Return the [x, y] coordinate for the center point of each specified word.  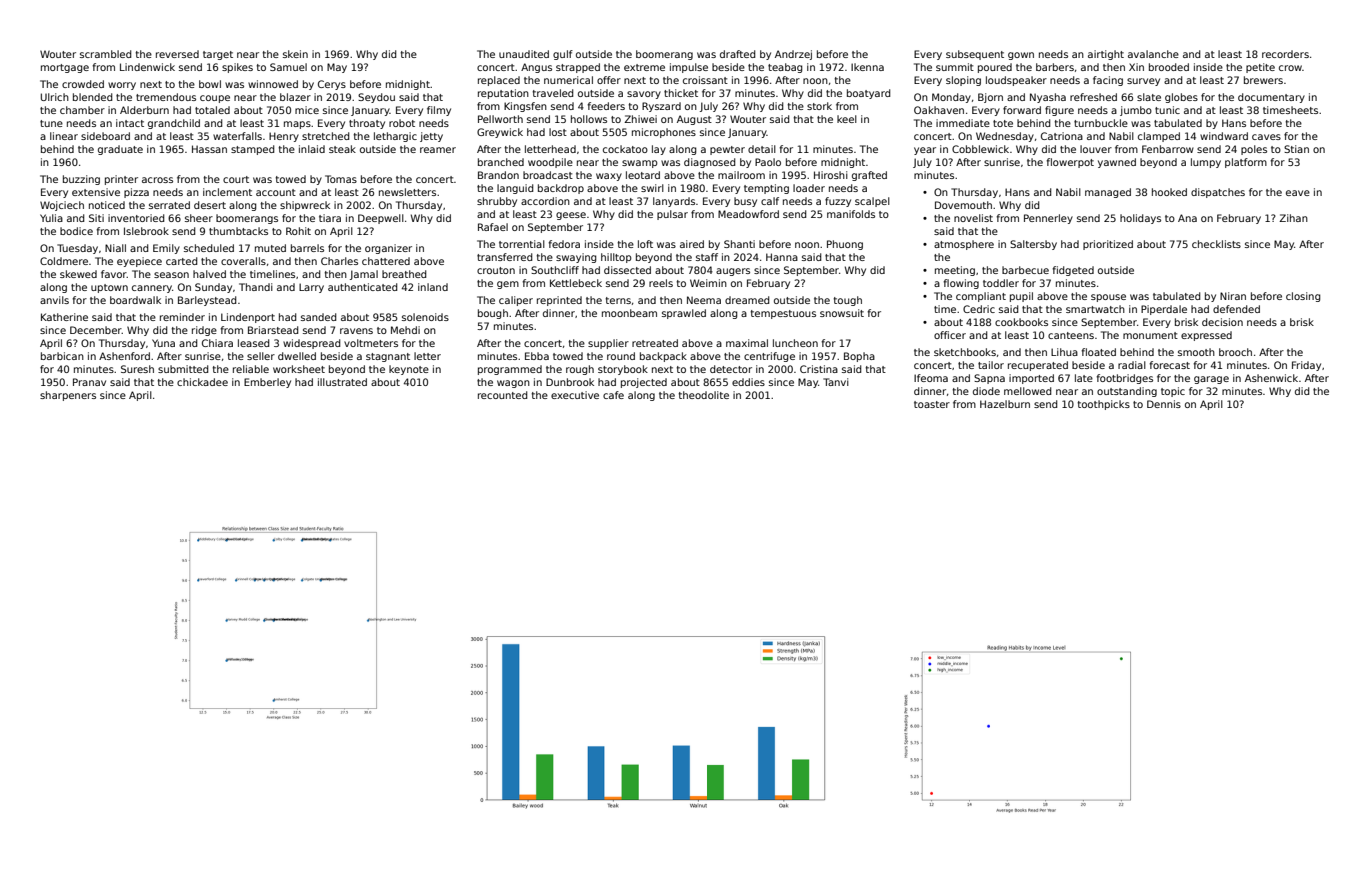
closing [1303, 297]
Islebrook [146, 231]
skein [295, 54]
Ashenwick [1271, 378]
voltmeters [371, 343]
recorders [1285, 54]
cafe [613, 395]
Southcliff [555, 270]
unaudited [524, 54]
